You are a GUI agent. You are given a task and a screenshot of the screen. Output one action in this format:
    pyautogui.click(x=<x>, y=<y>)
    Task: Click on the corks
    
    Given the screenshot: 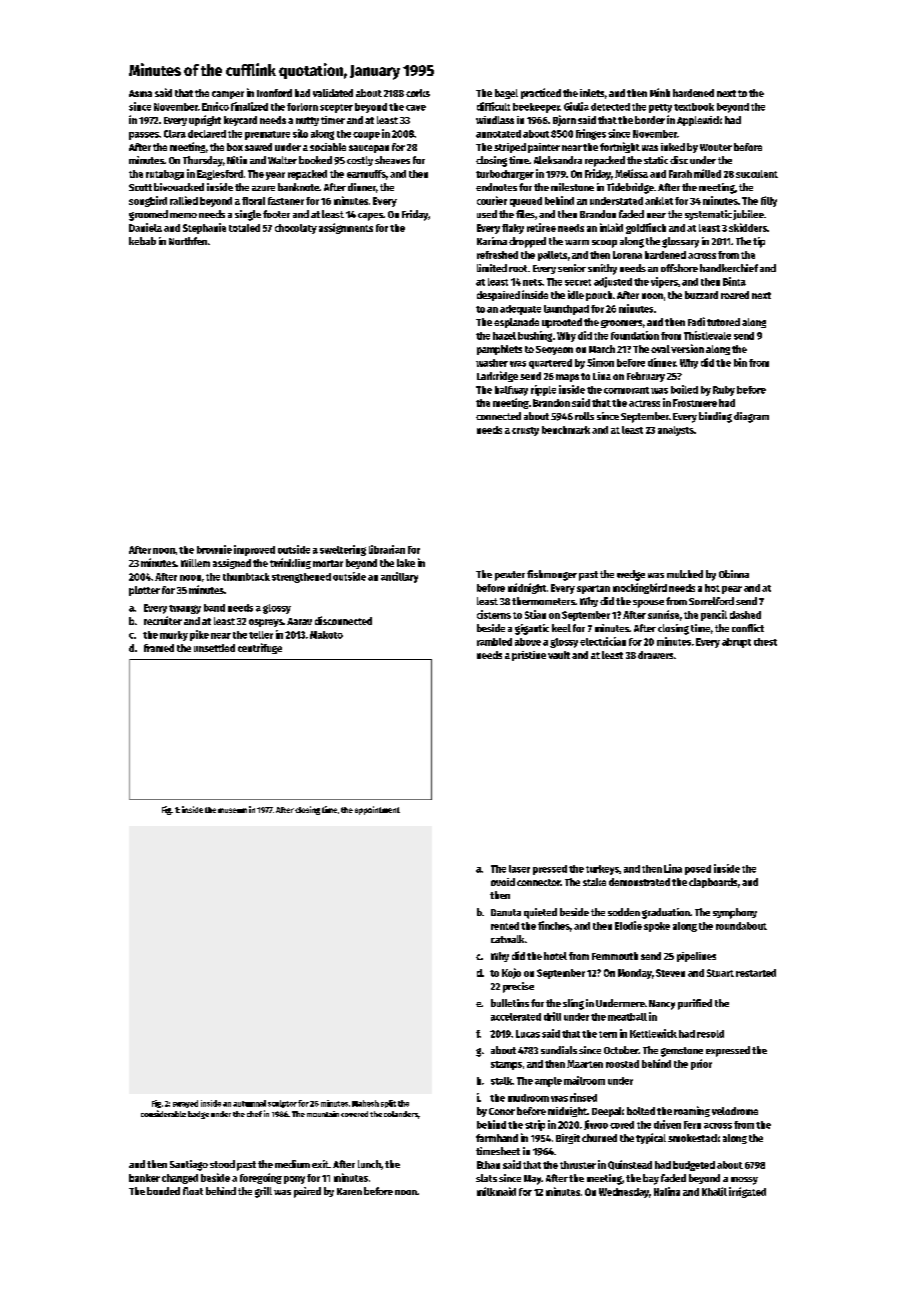 What is the action you would take?
    pyautogui.click(x=418, y=93)
